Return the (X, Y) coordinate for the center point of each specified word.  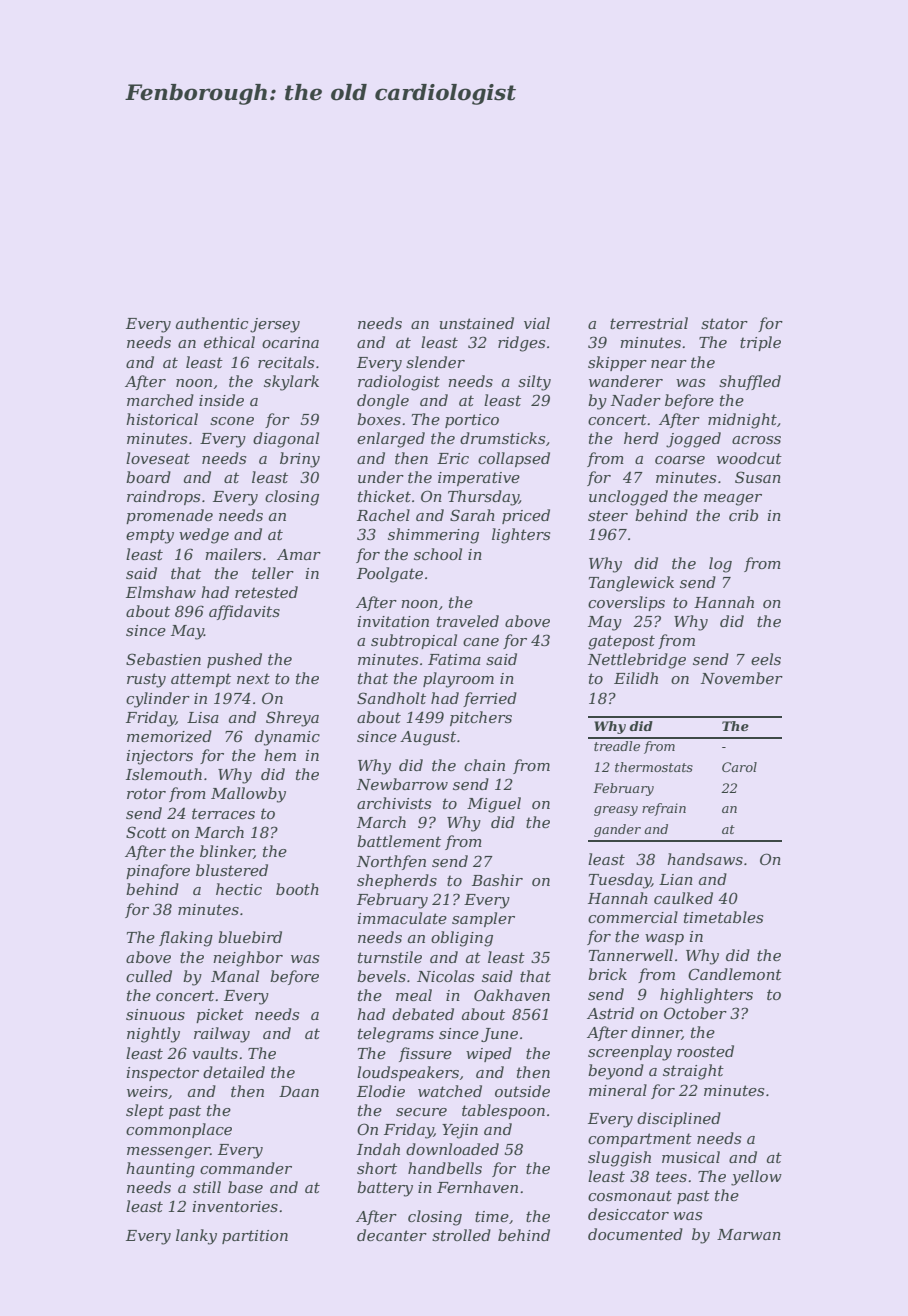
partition (255, 1237)
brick (607, 974)
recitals (286, 362)
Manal (235, 976)
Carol (739, 767)
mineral (618, 1090)
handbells (445, 1168)
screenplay (630, 1053)
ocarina (290, 342)
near (669, 364)
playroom (458, 680)
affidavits (244, 612)
